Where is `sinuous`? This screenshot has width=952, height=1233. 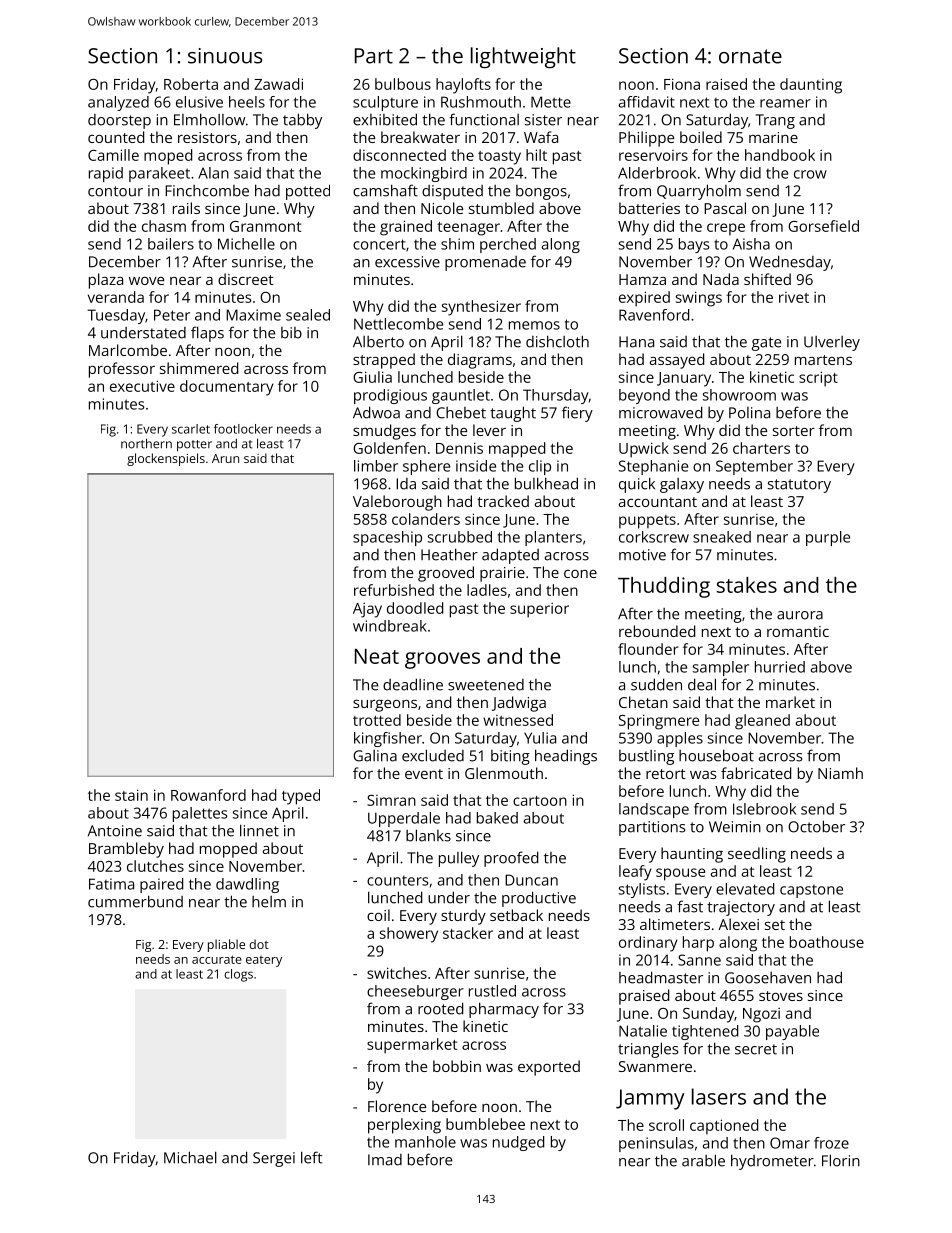 sinuous is located at coordinates (225, 56).
